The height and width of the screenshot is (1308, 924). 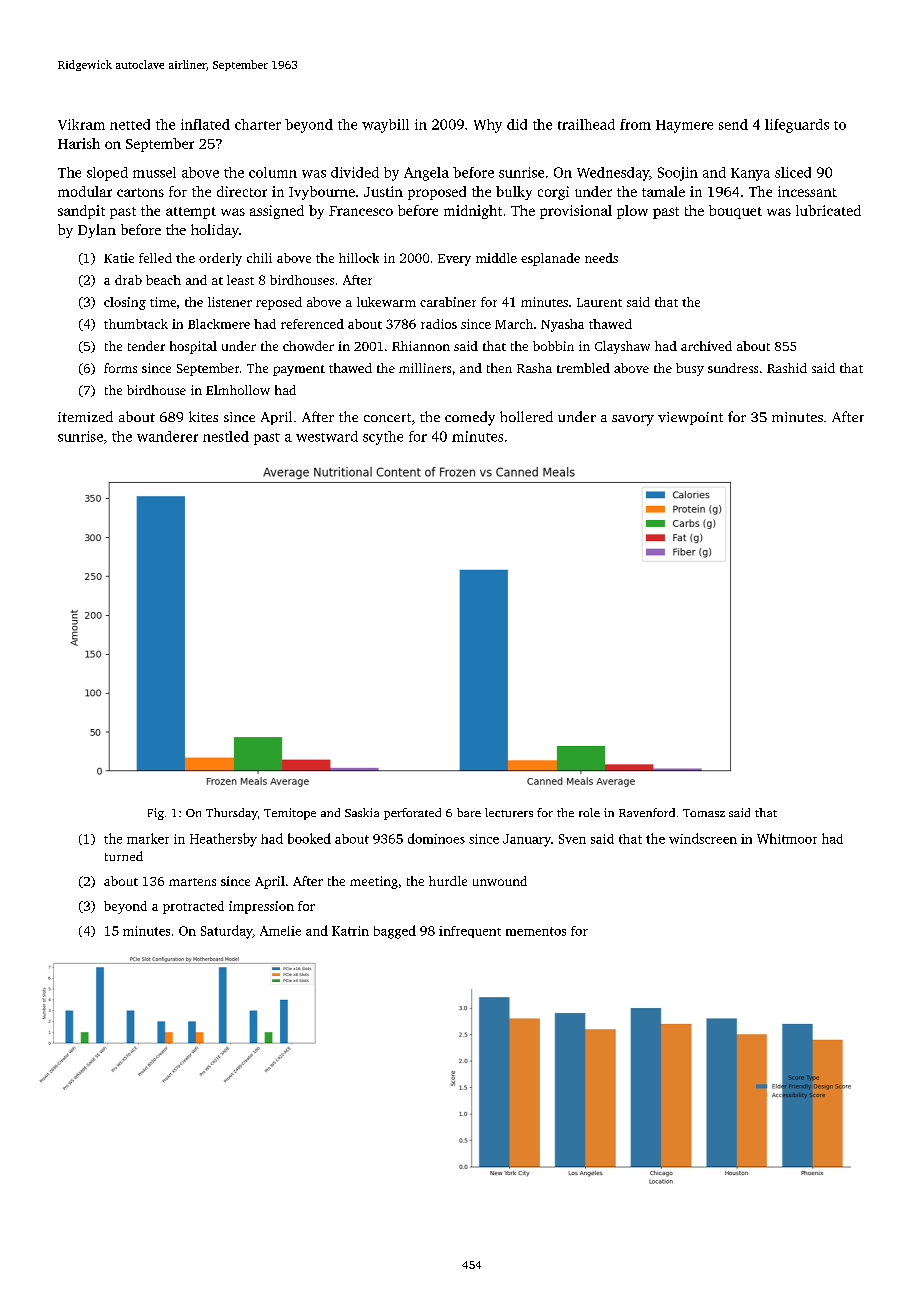 What do you see at coordinates (499, 368) in the screenshot?
I see `then` at bounding box center [499, 368].
